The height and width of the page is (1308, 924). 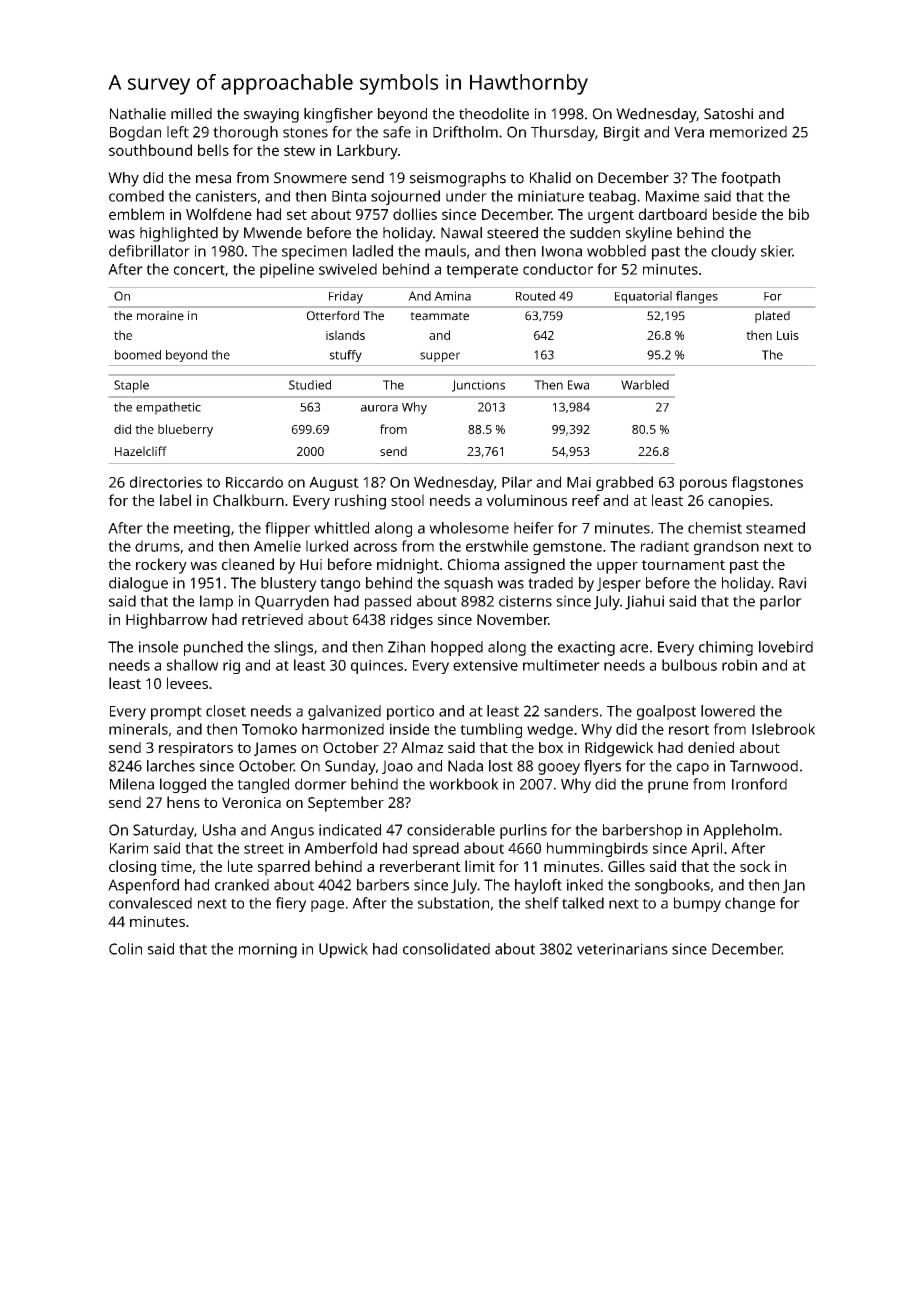 What do you see at coordinates (187, 683) in the page?
I see `levees` at bounding box center [187, 683].
